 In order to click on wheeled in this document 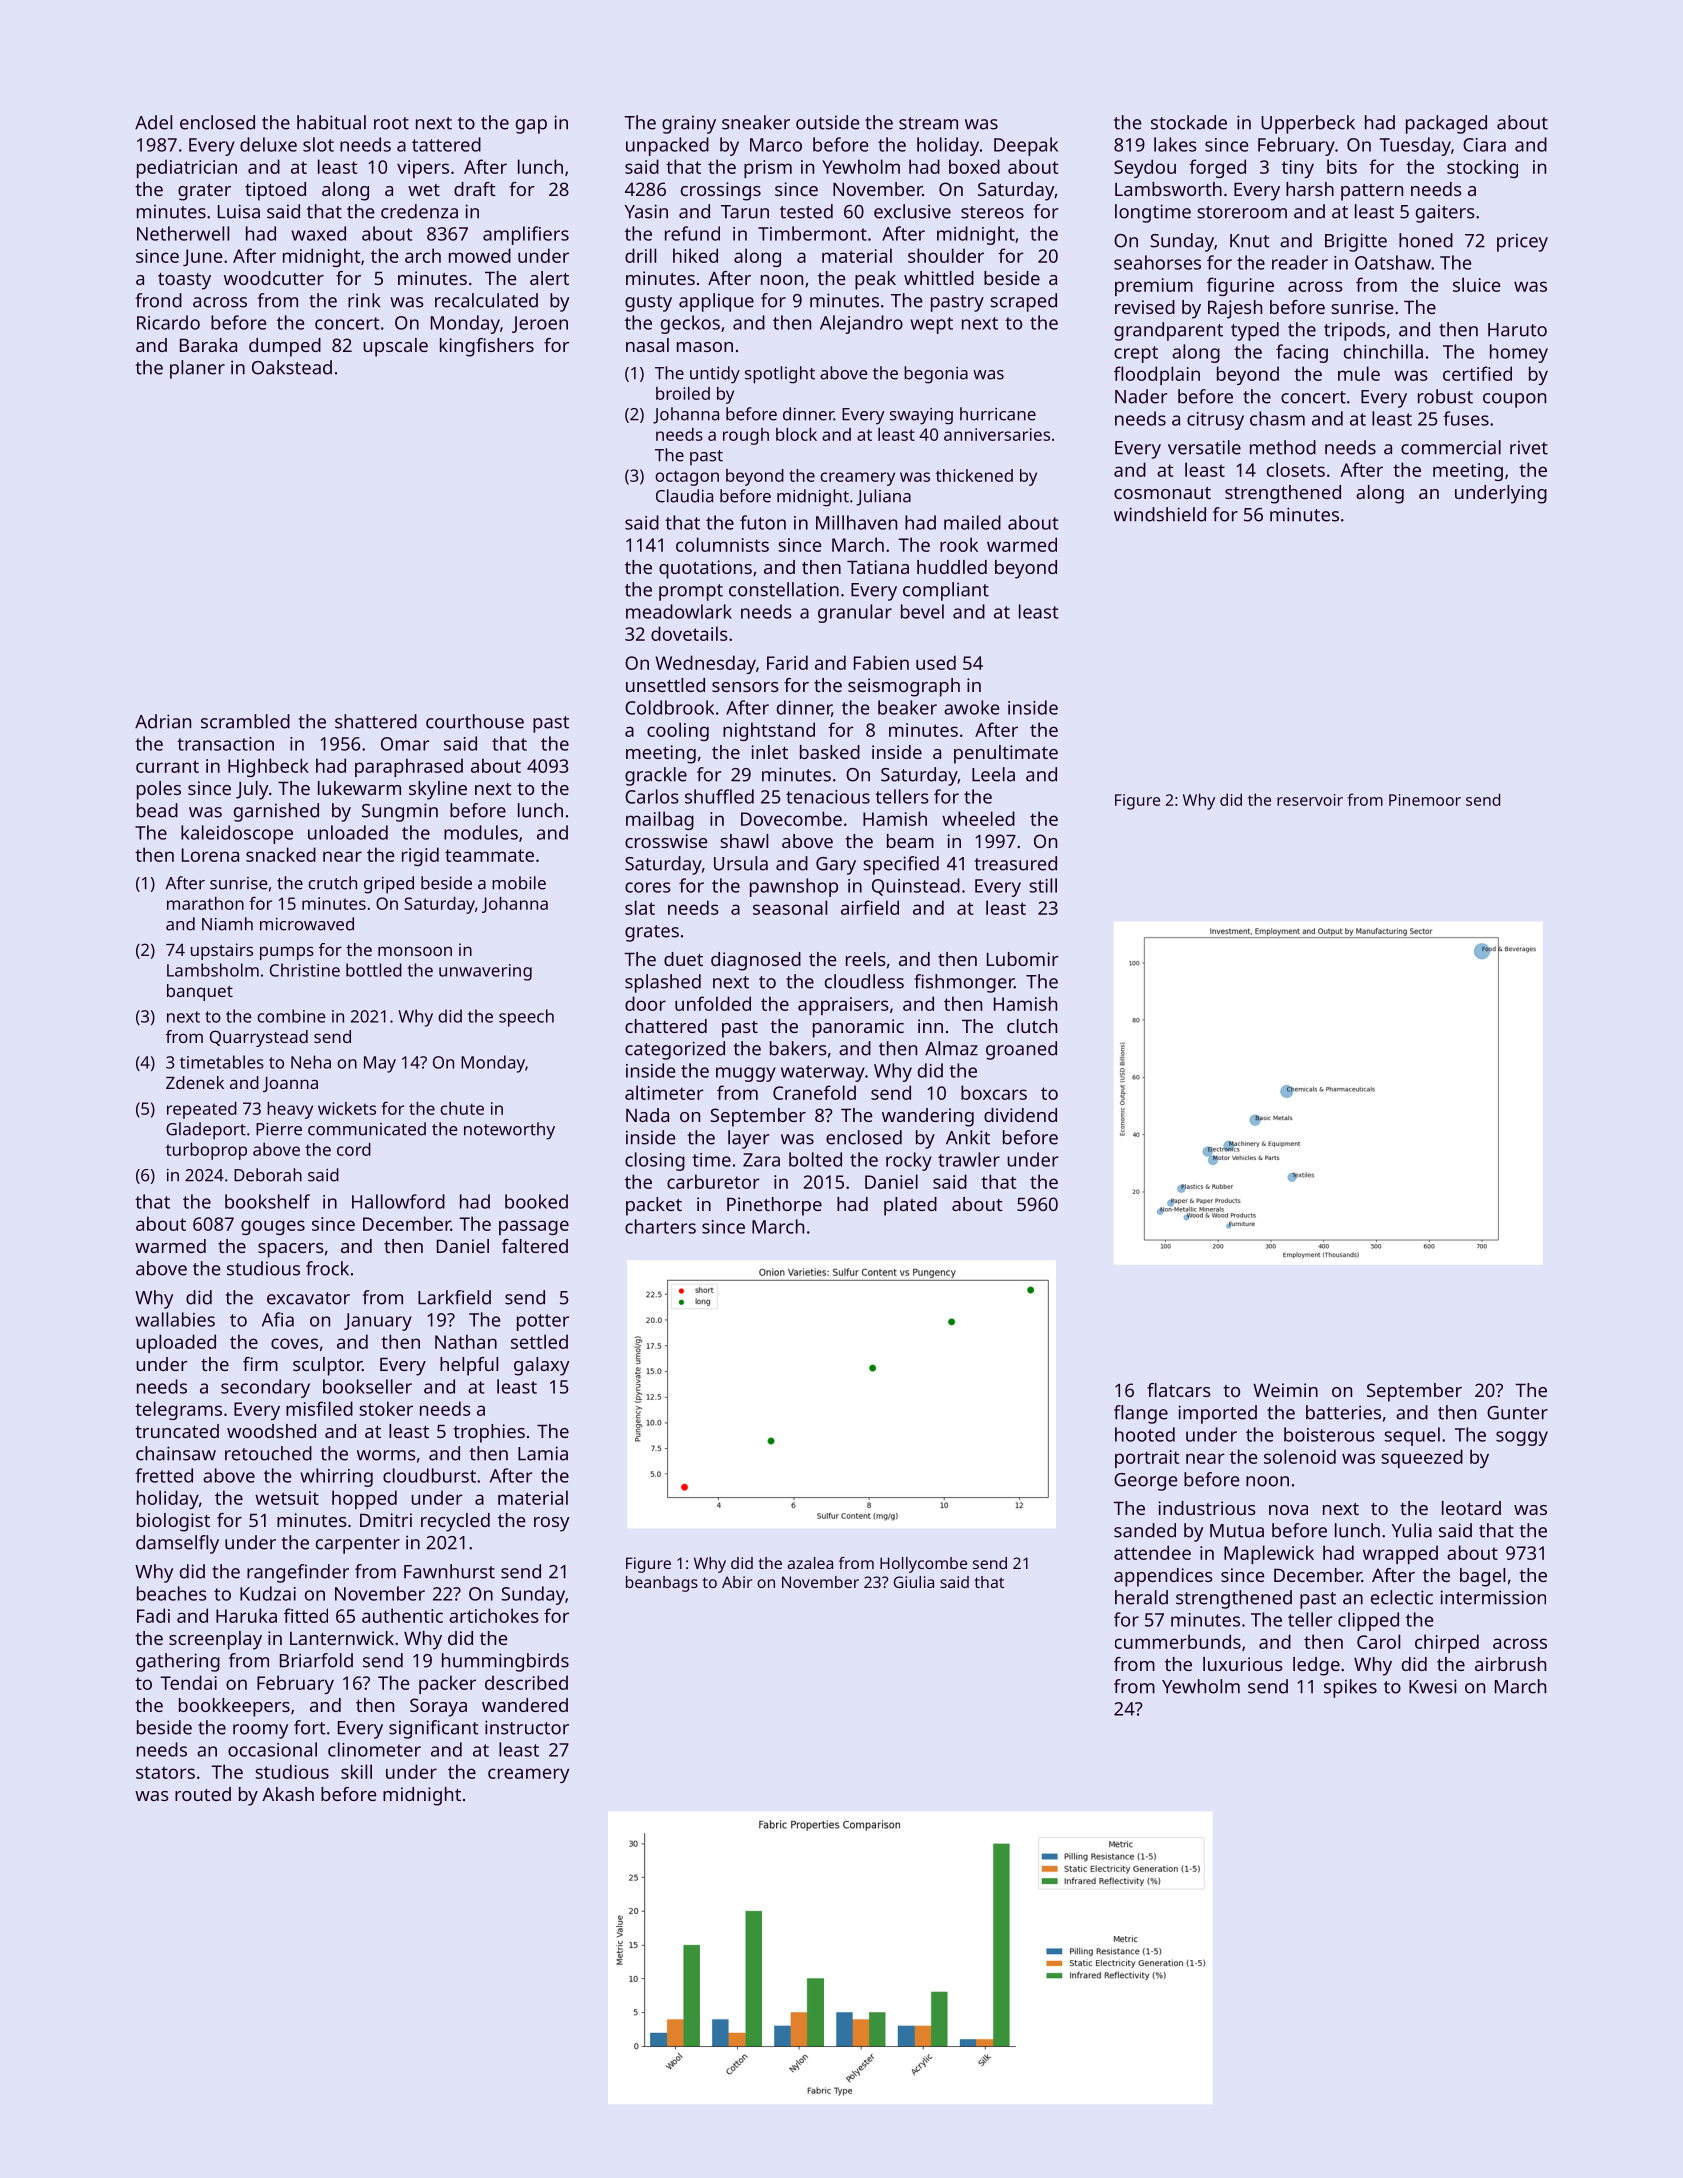, I will do `click(978, 818)`.
